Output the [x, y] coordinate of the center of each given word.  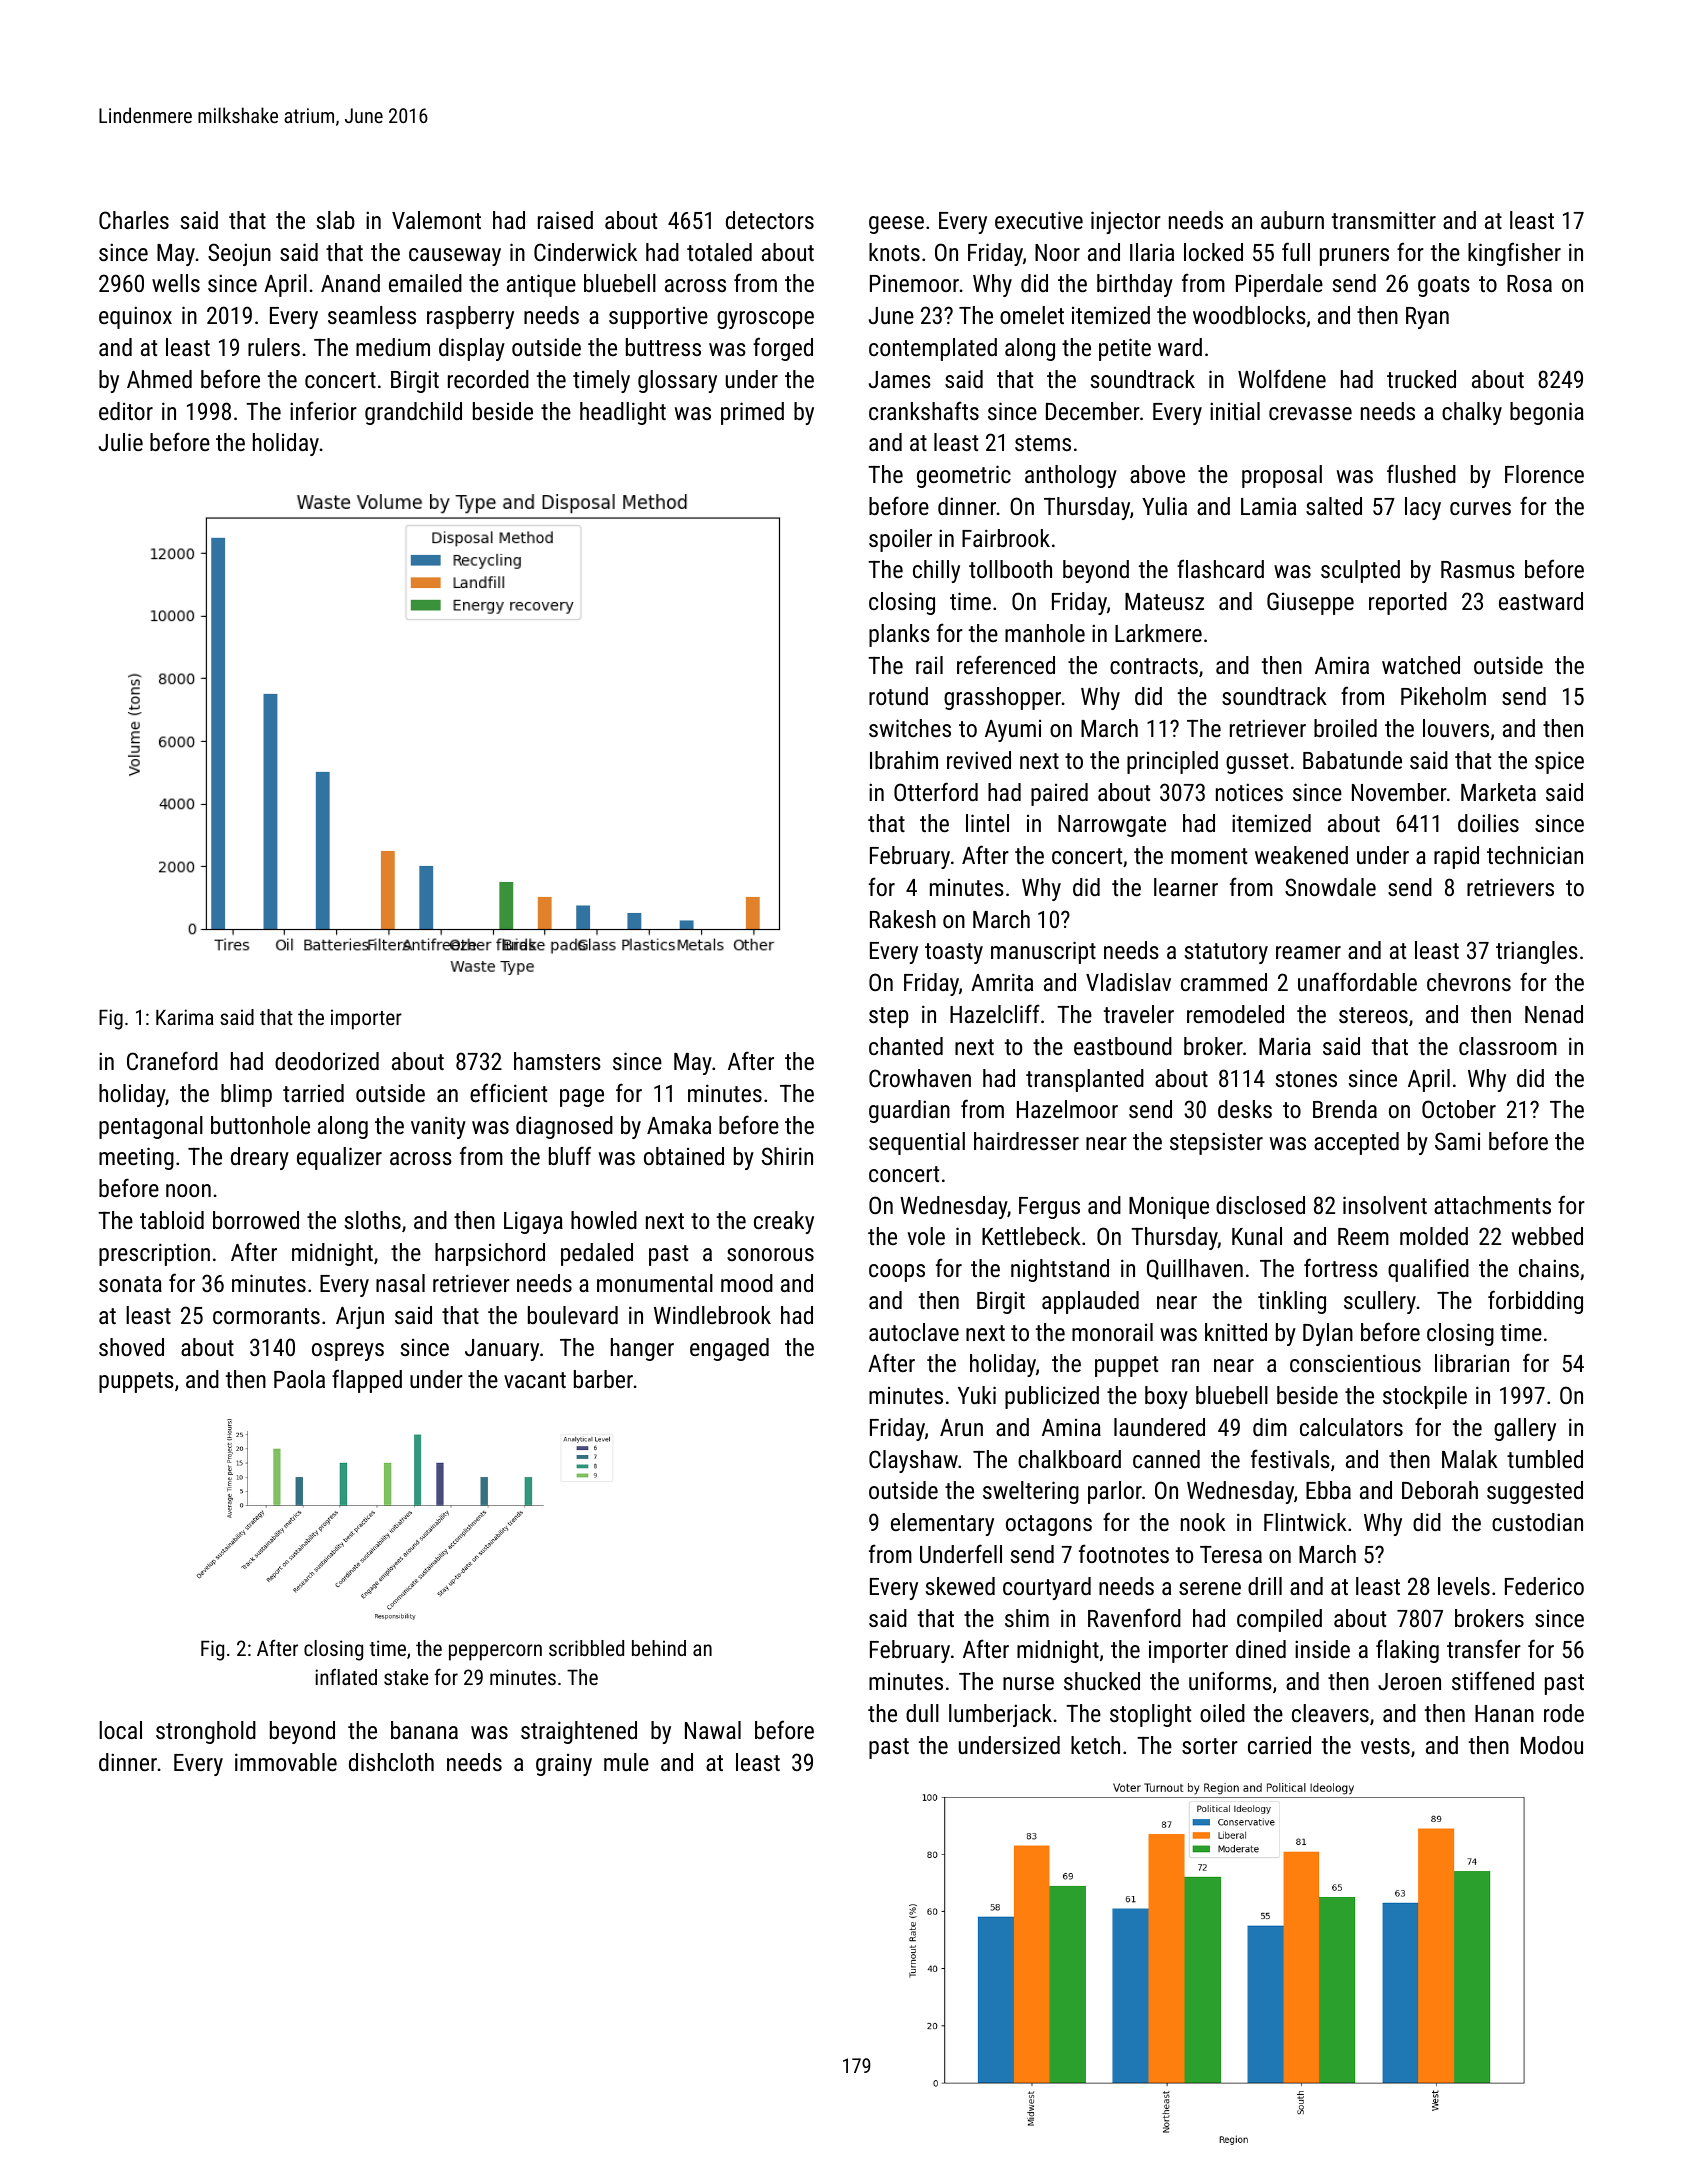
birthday [1135, 285]
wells [176, 283]
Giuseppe [1310, 603]
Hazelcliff [995, 1013]
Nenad [1554, 1014]
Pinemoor [914, 283]
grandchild [413, 413]
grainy [564, 1765]
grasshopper [1002, 698]
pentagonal [151, 1127]
